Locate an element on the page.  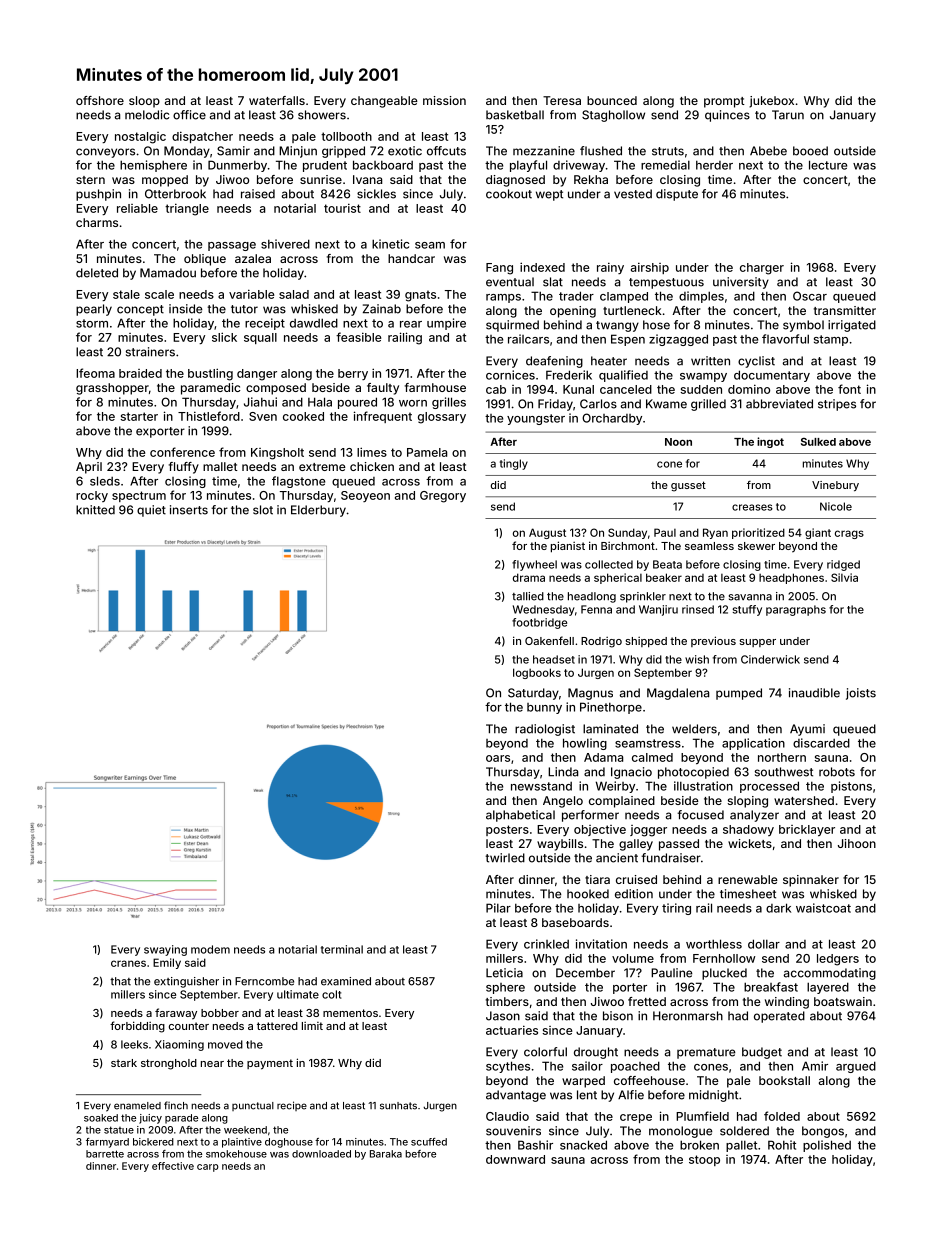
Tarun is located at coordinates (788, 115).
